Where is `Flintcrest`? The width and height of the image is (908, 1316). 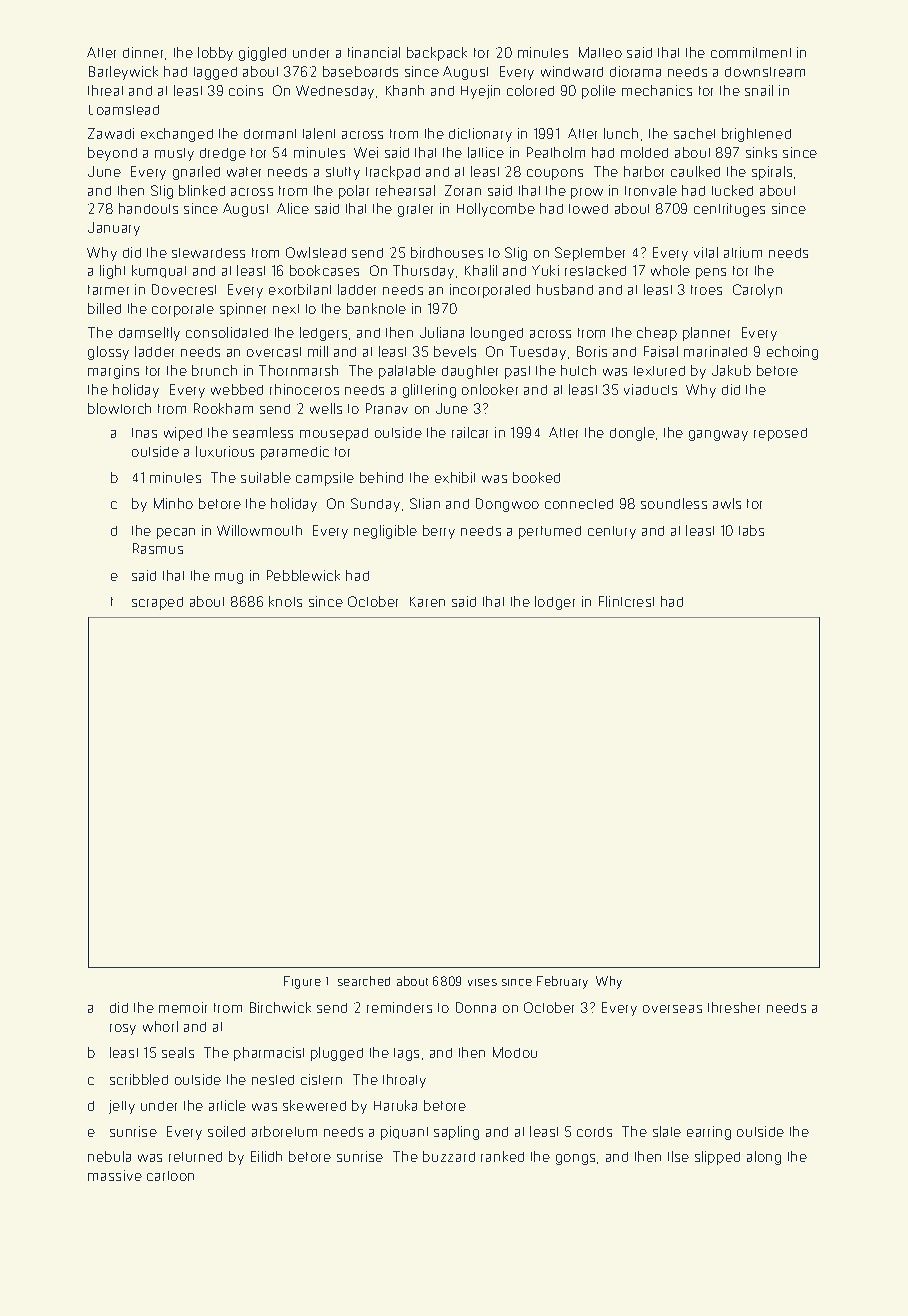 Flintcrest is located at coordinates (626, 601).
